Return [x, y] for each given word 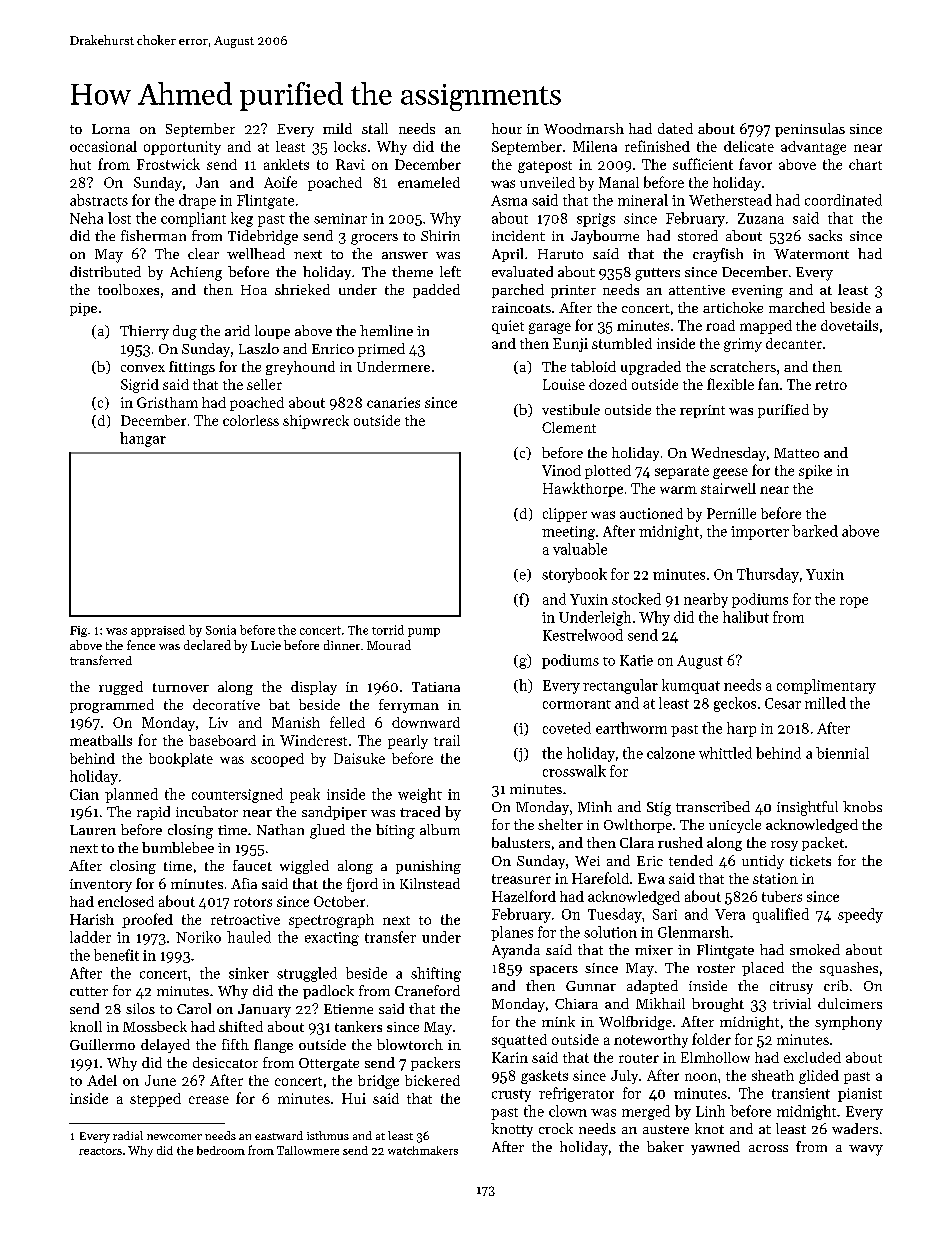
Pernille [731, 513]
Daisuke [359, 758]
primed [381, 350]
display [314, 688]
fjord [362, 885]
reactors [100, 1151]
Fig [78, 631]
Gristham [167, 402]
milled [825, 703]
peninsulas [810, 130]
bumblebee [178, 847]
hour [507, 128]
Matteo [796, 453]
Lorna [111, 129]
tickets [810, 860]
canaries [393, 402]
